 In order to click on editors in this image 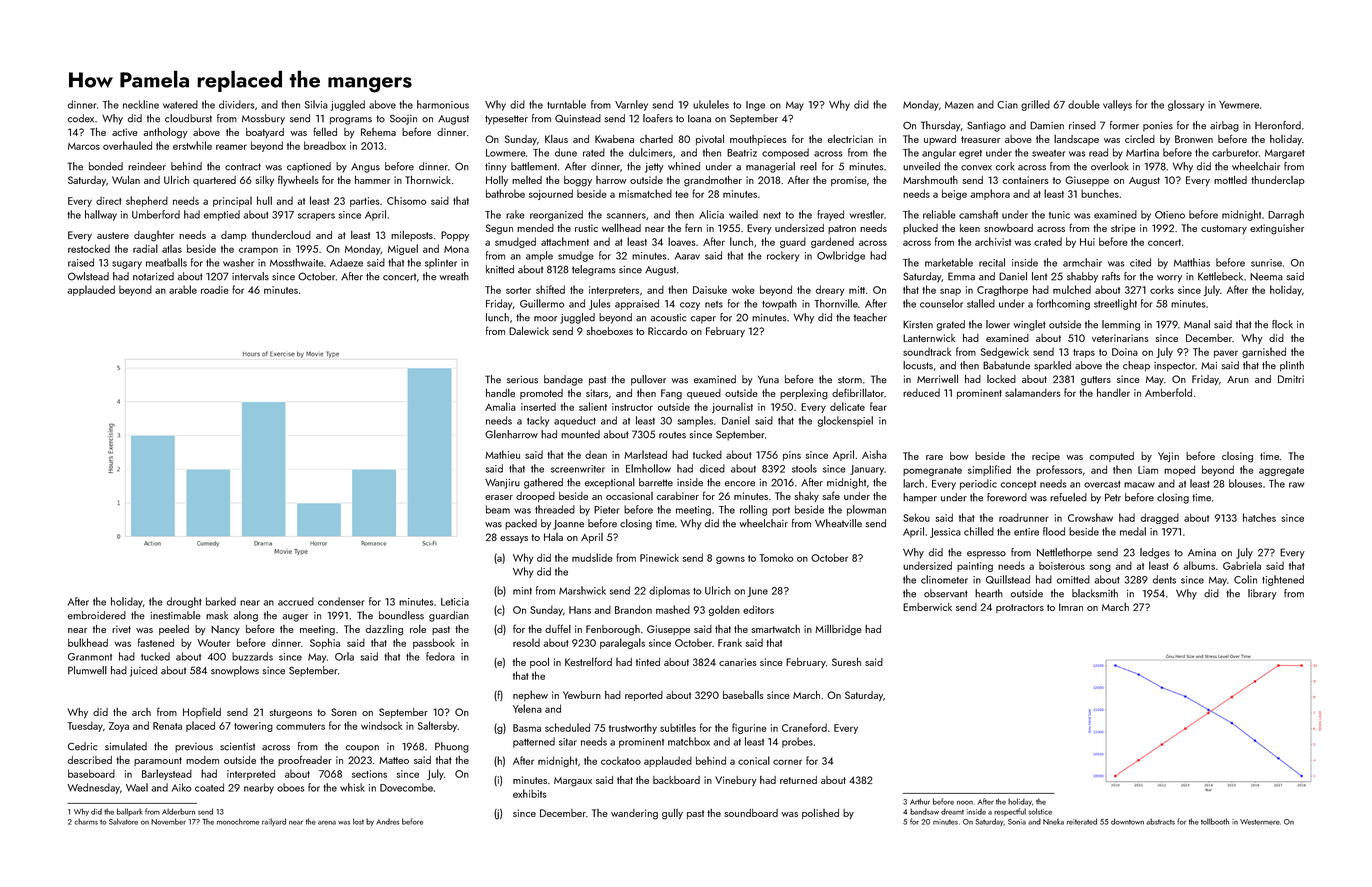, I will do `click(758, 609)`.
